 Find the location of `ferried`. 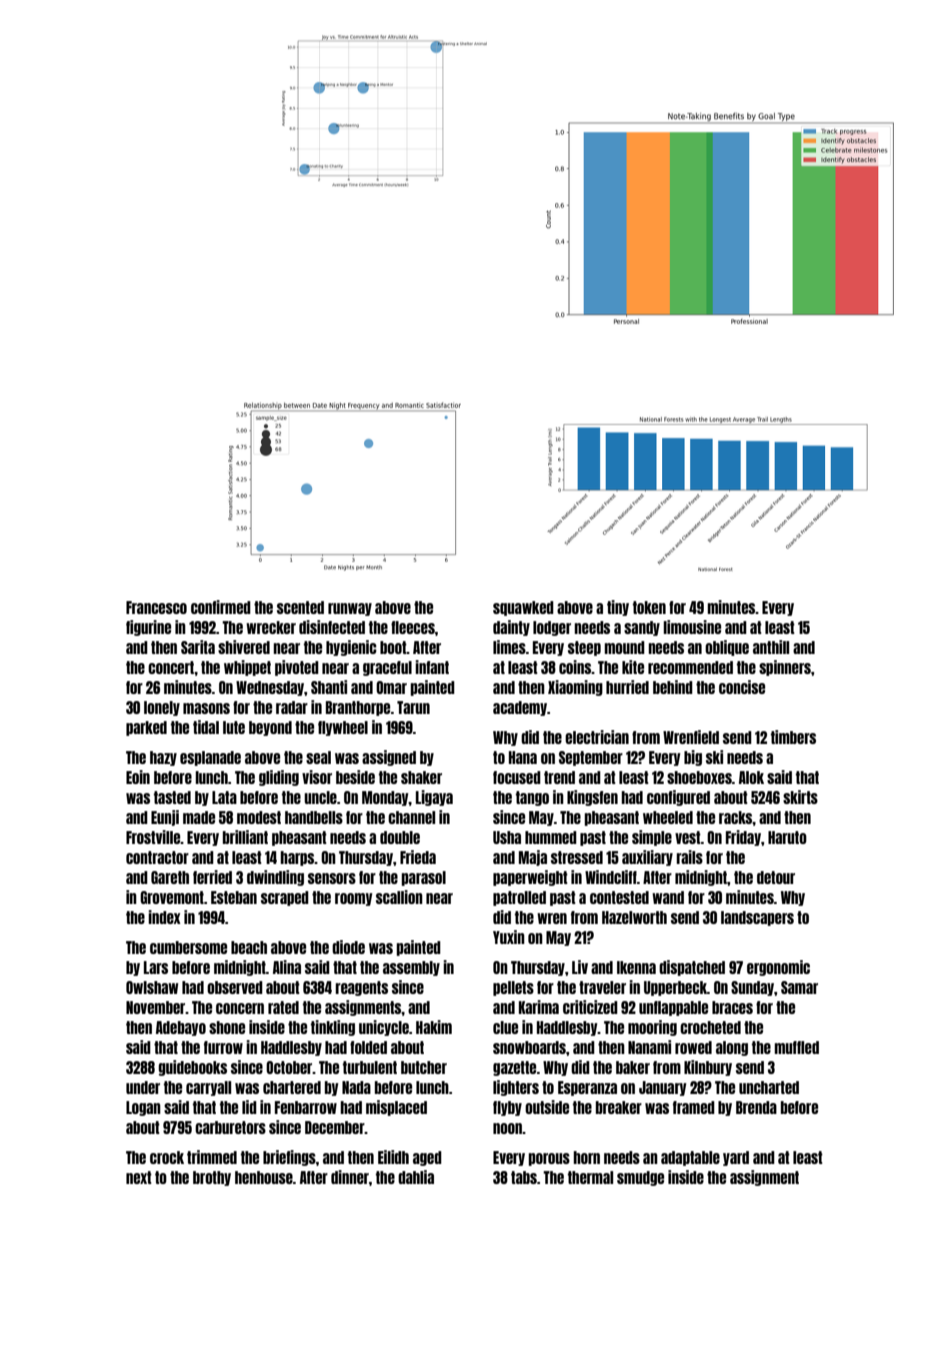

ferried is located at coordinates (212, 877).
